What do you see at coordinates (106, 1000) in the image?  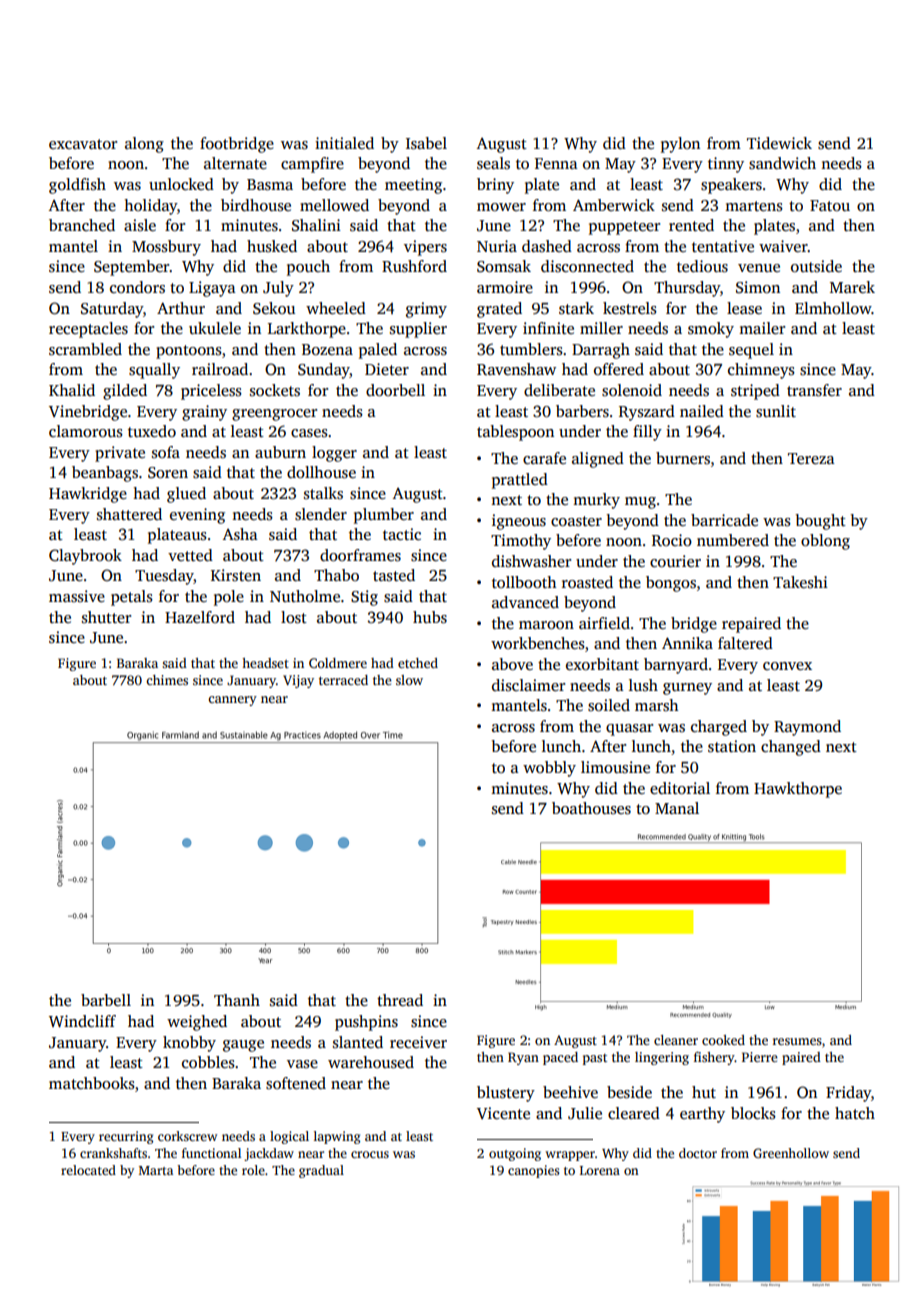 I see `barbell` at bounding box center [106, 1000].
